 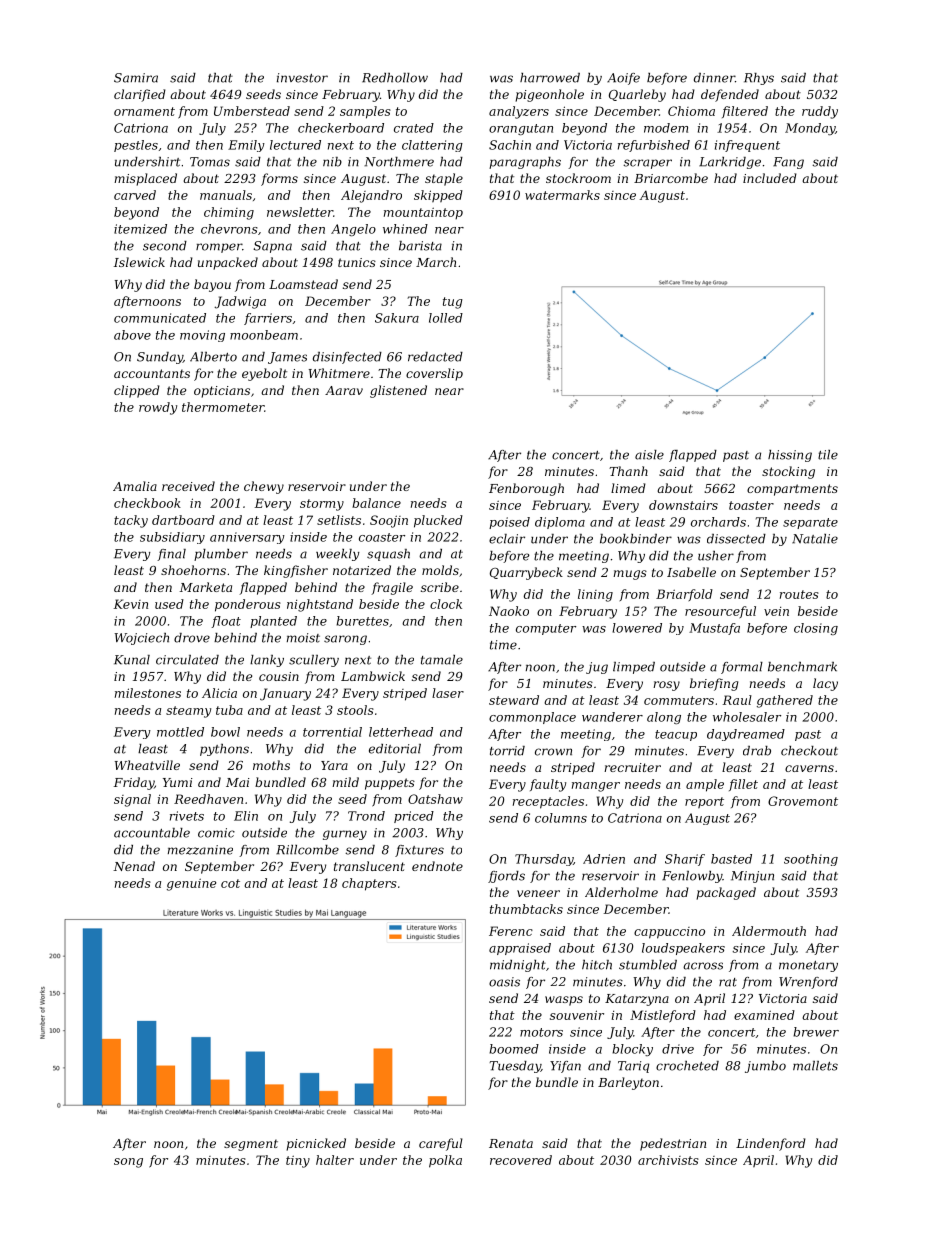 What do you see at coordinates (171, 555) in the image?
I see `final` at bounding box center [171, 555].
